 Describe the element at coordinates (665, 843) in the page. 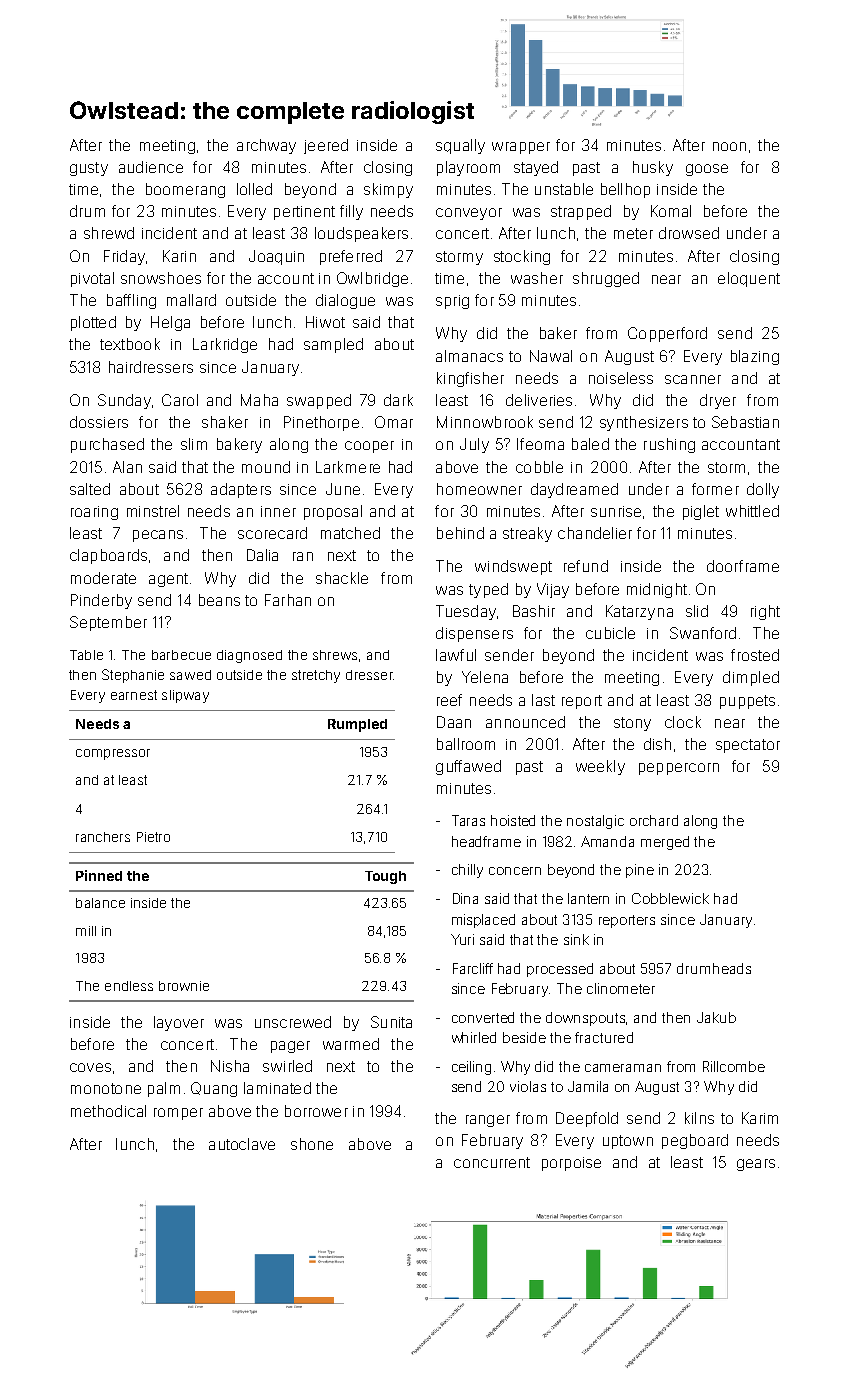

I see `merged` at that location.
